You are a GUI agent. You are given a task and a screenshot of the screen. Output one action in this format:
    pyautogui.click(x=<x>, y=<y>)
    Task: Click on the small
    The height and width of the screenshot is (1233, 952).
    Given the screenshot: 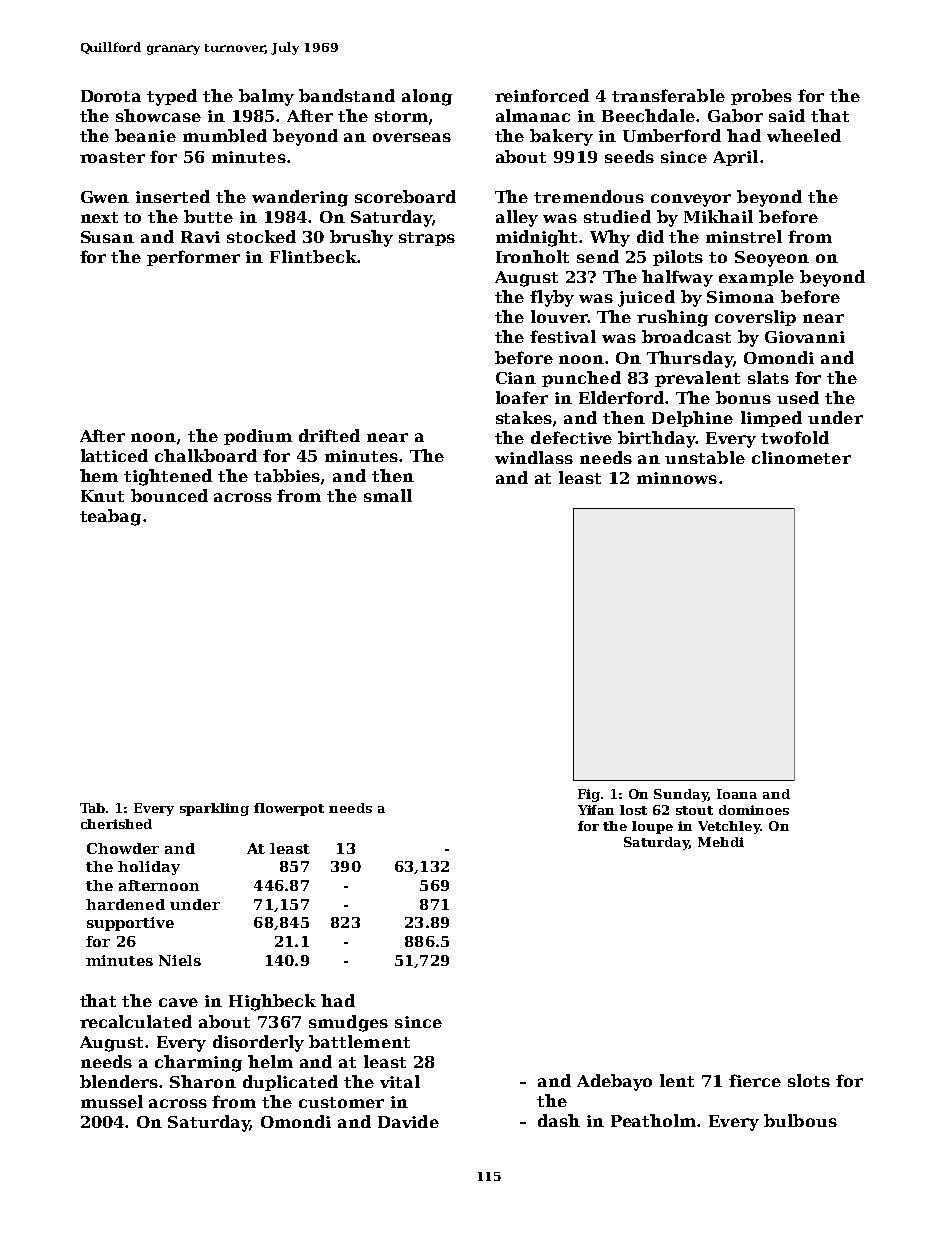 What is the action you would take?
    pyautogui.click(x=388, y=495)
